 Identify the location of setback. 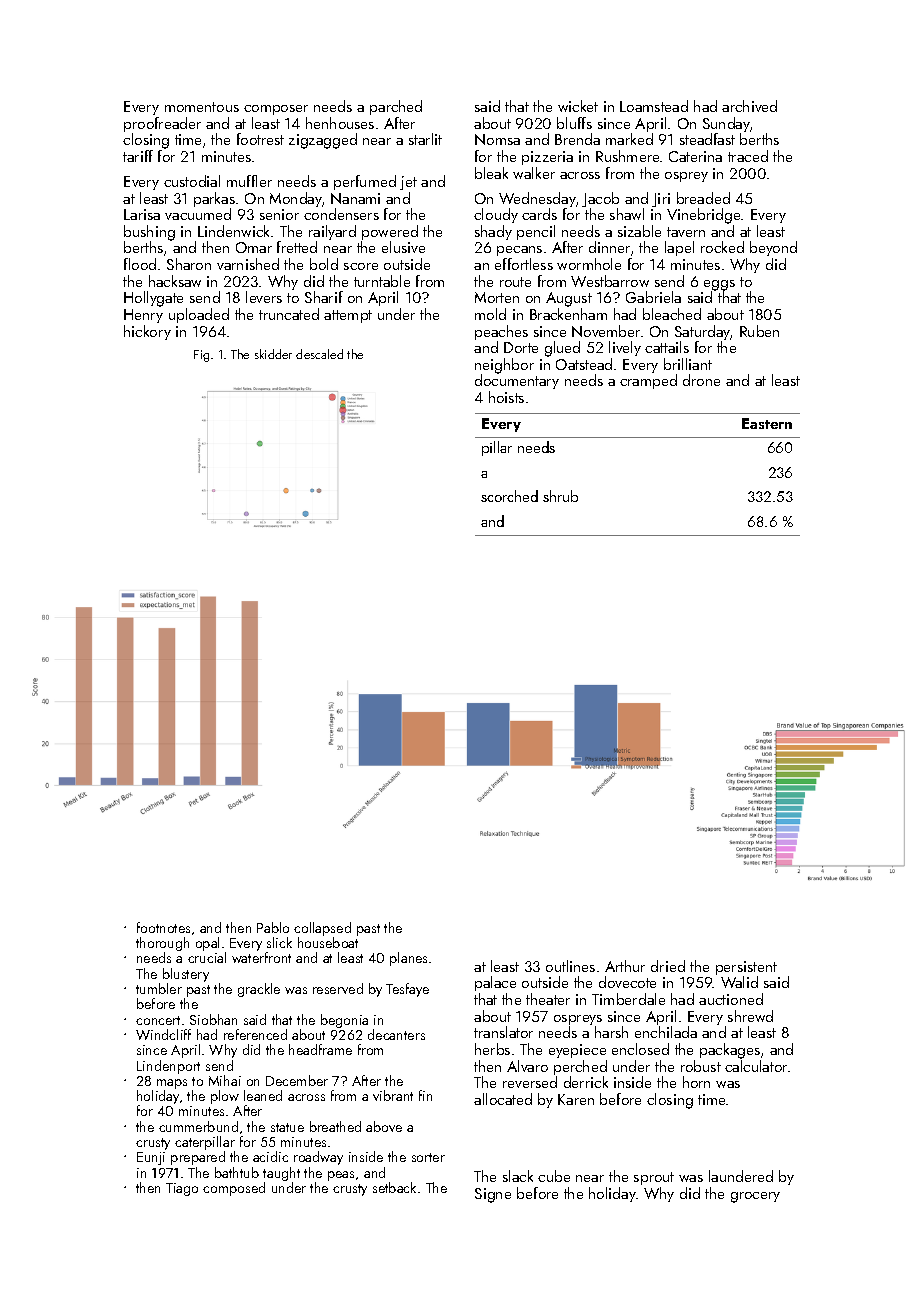
(394, 1187).
